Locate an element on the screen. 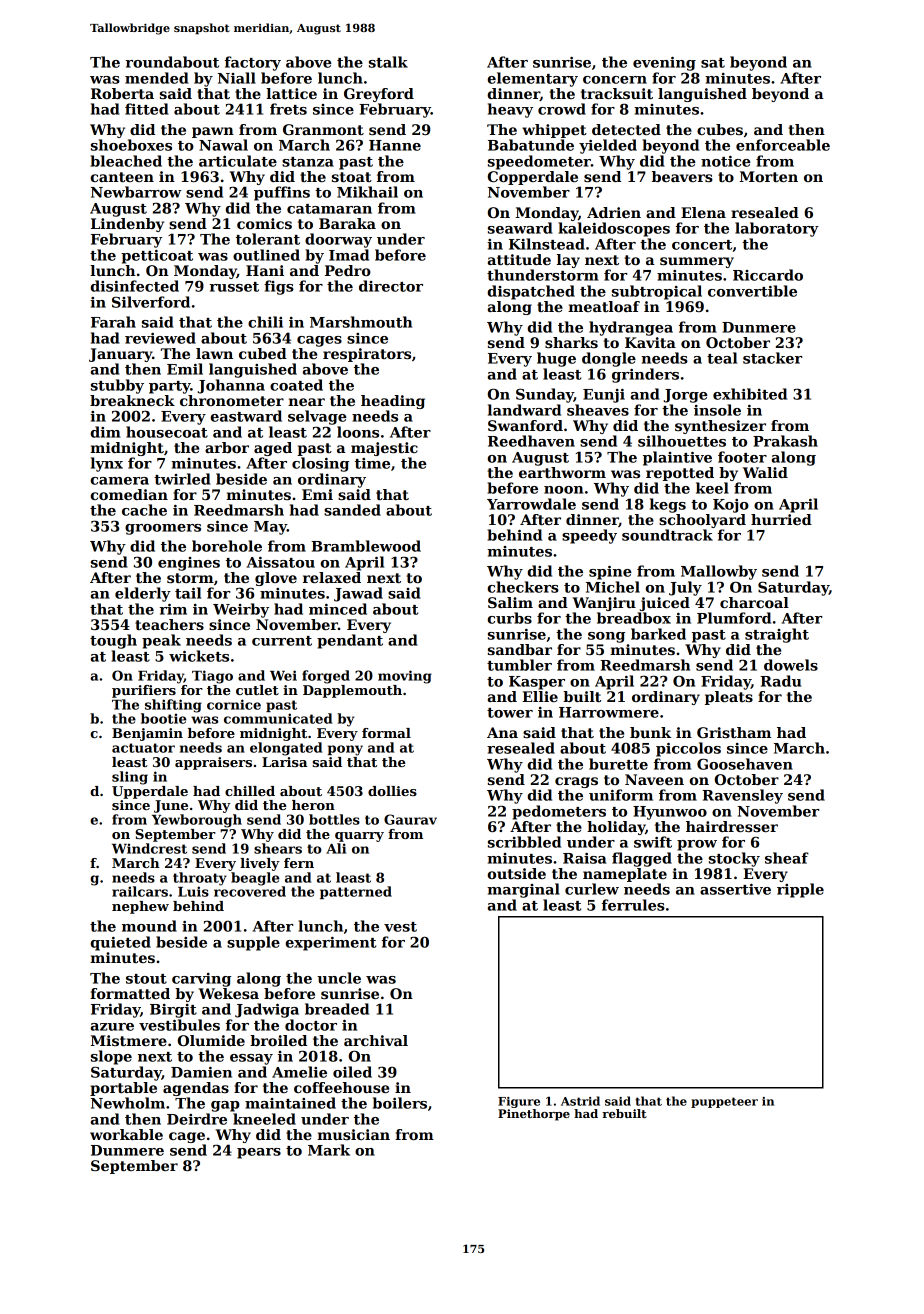 This screenshot has height=1314, width=924. Bramblewood is located at coordinates (366, 546).
